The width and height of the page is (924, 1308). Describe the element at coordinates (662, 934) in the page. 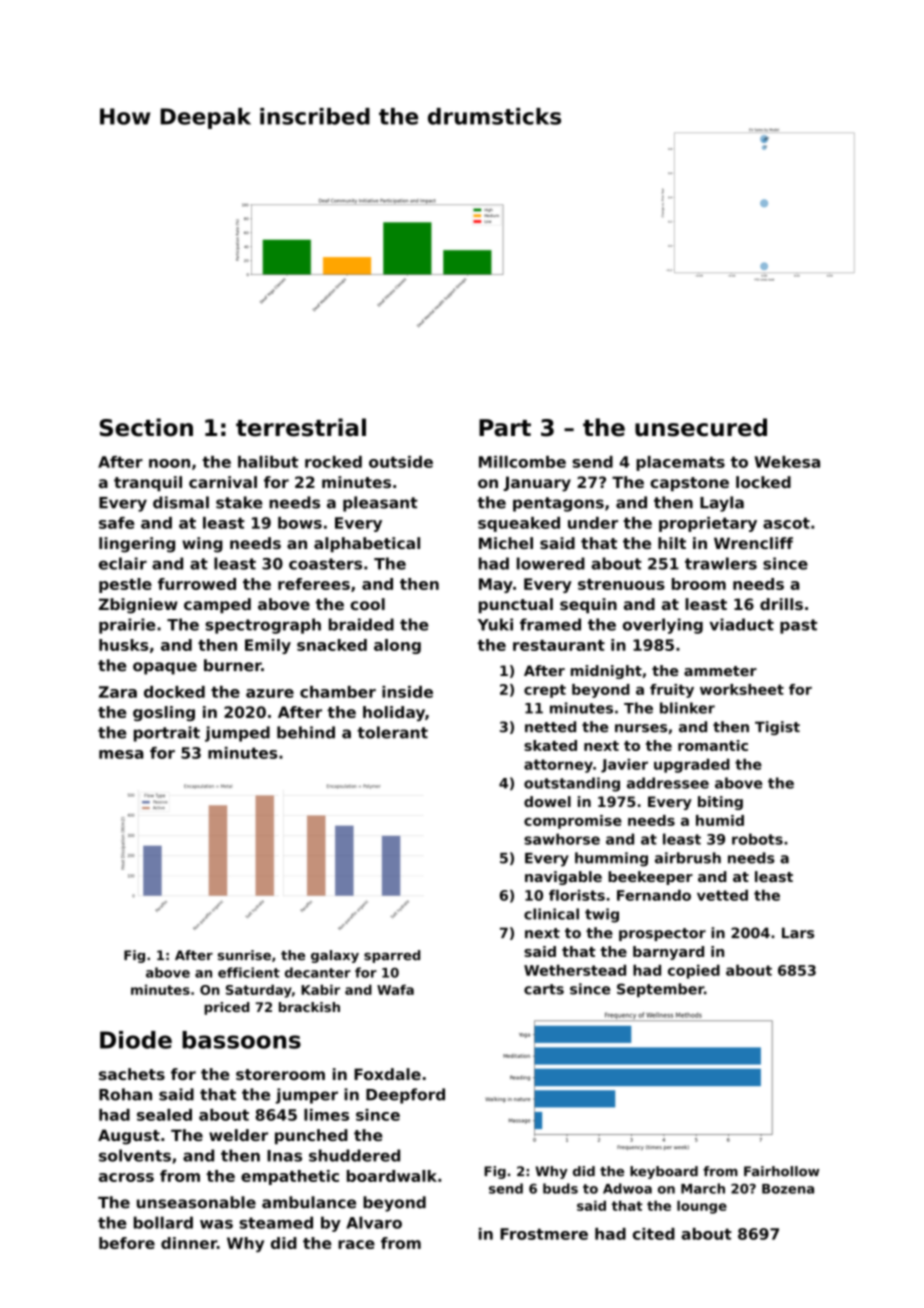

I see `prospector` at that location.
